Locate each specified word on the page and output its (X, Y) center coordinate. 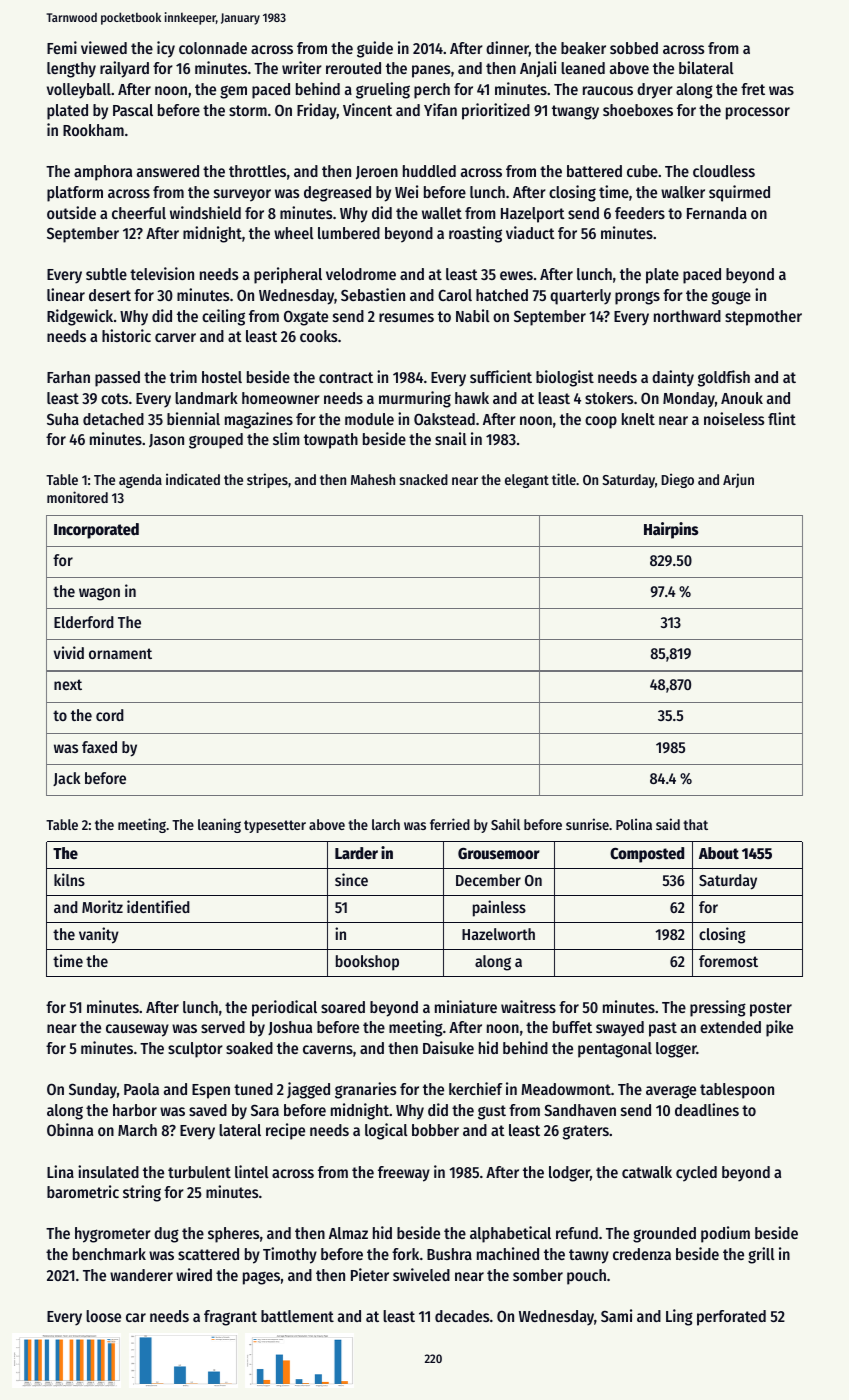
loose (103, 1316)
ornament (120, 653)
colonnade (213, 48)
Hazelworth (498, 934)
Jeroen (377, 173)
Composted (647, 855)
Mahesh (373, 479)
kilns (69, 879)
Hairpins (671, 530)
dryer (655, 91)
